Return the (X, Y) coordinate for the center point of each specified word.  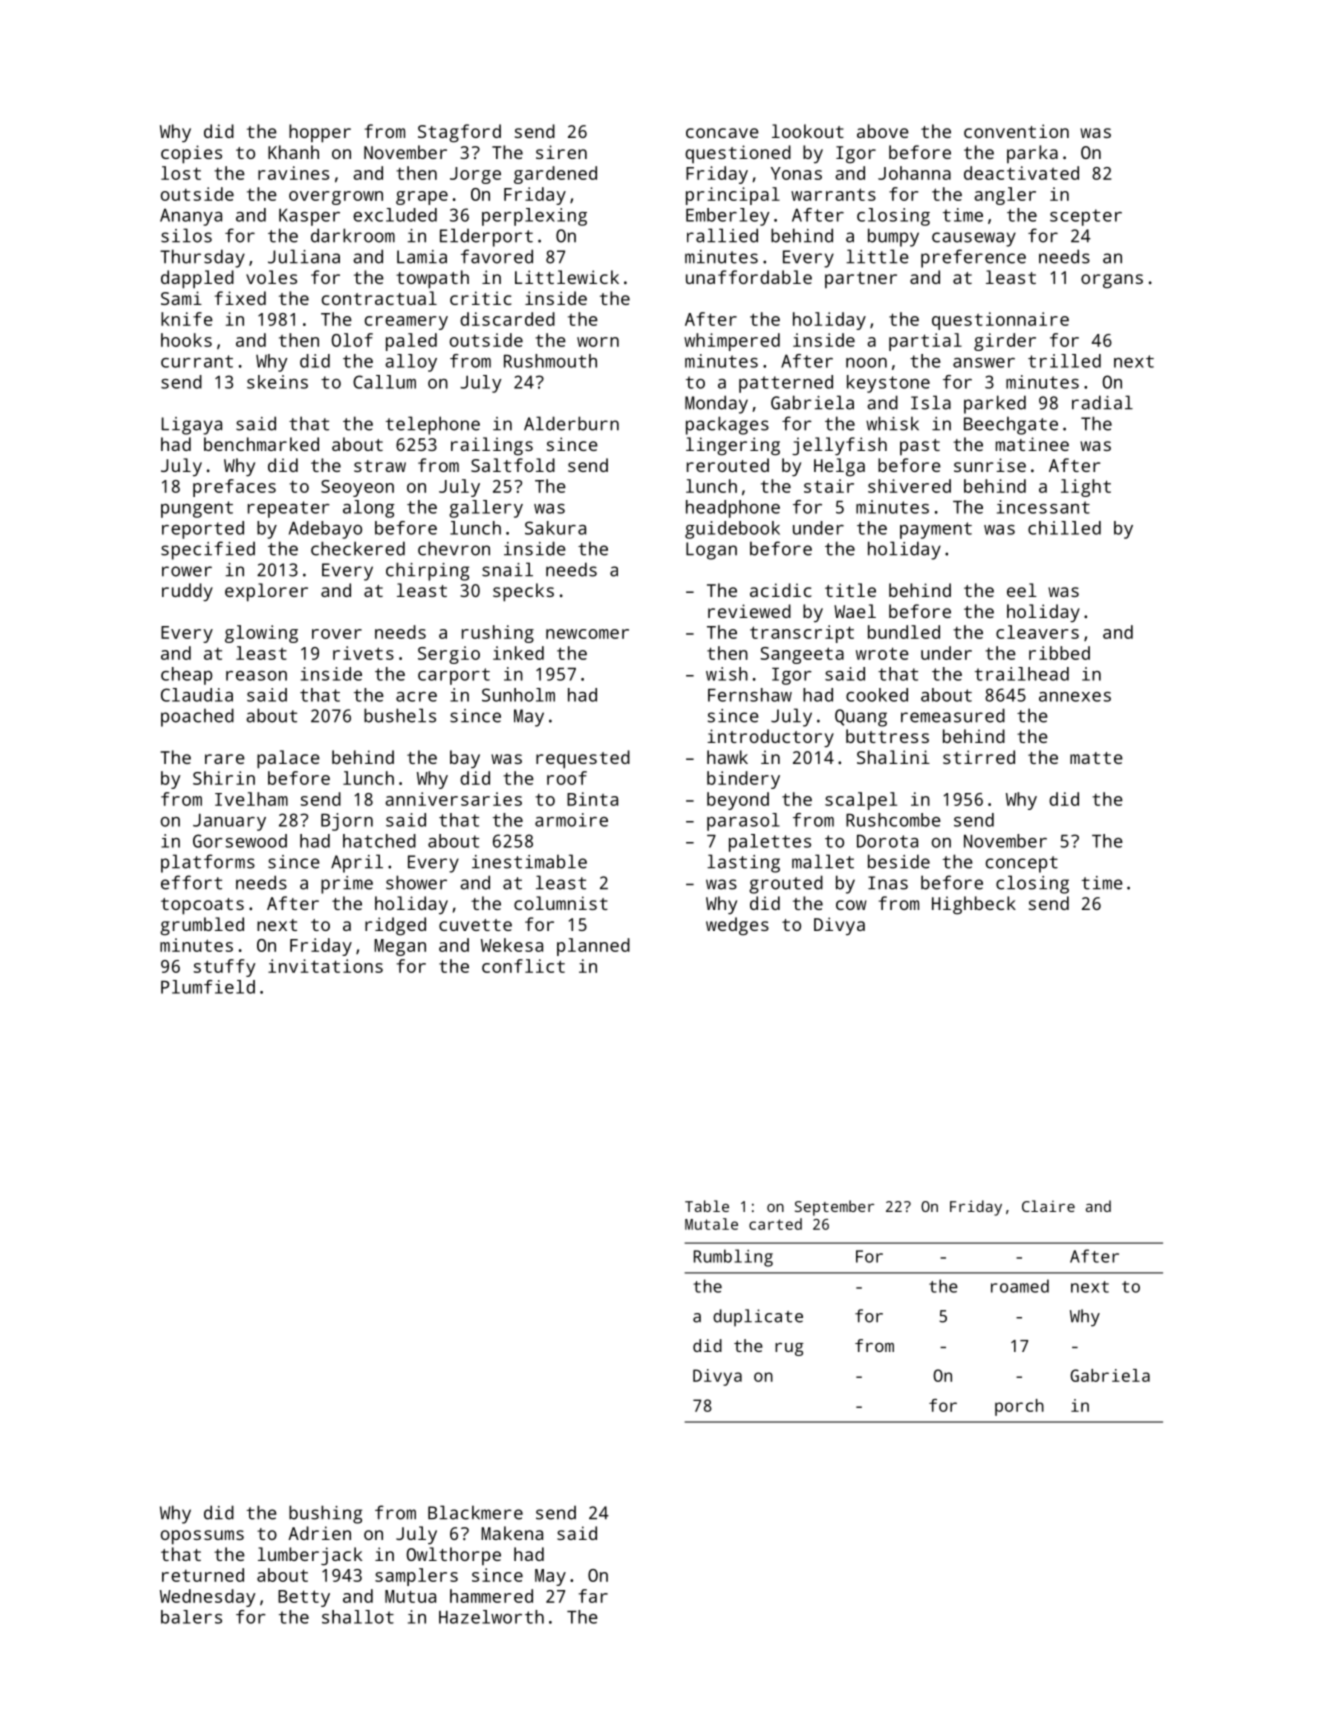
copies (191, 154)
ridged (395, 926)
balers (191, 1617)
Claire (1048, 1206)
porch (1019, 1407)
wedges (737, 926)
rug (789, 1349)
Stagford (459, 133)
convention (1016, 131)
